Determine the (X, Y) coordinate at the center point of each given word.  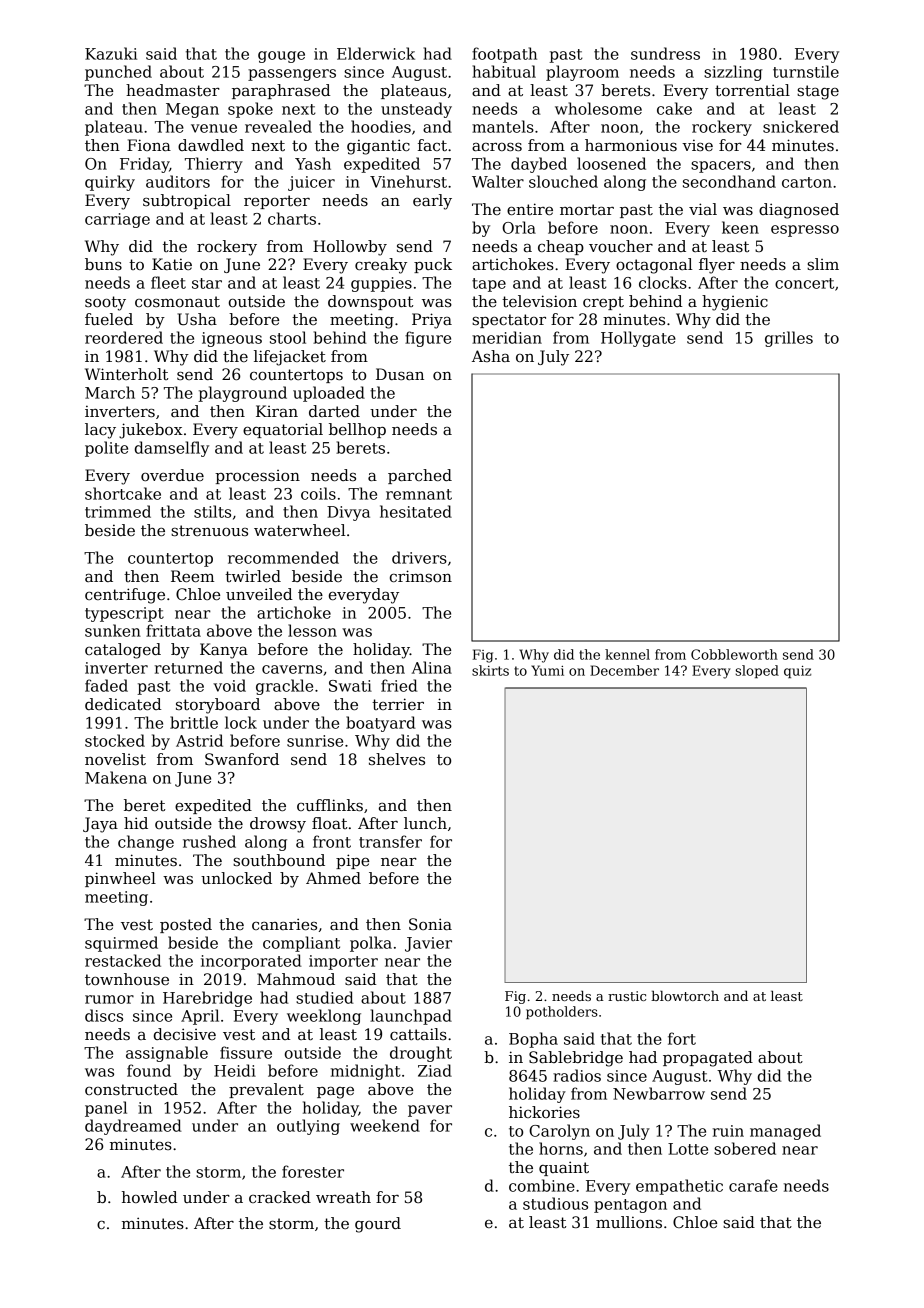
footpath (504, 55)
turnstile (806, 71)
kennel (627, 654)
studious (555, 1203)
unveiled (259, 594)
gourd (378, 1225)
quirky (110, 183)
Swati (350, 686)
